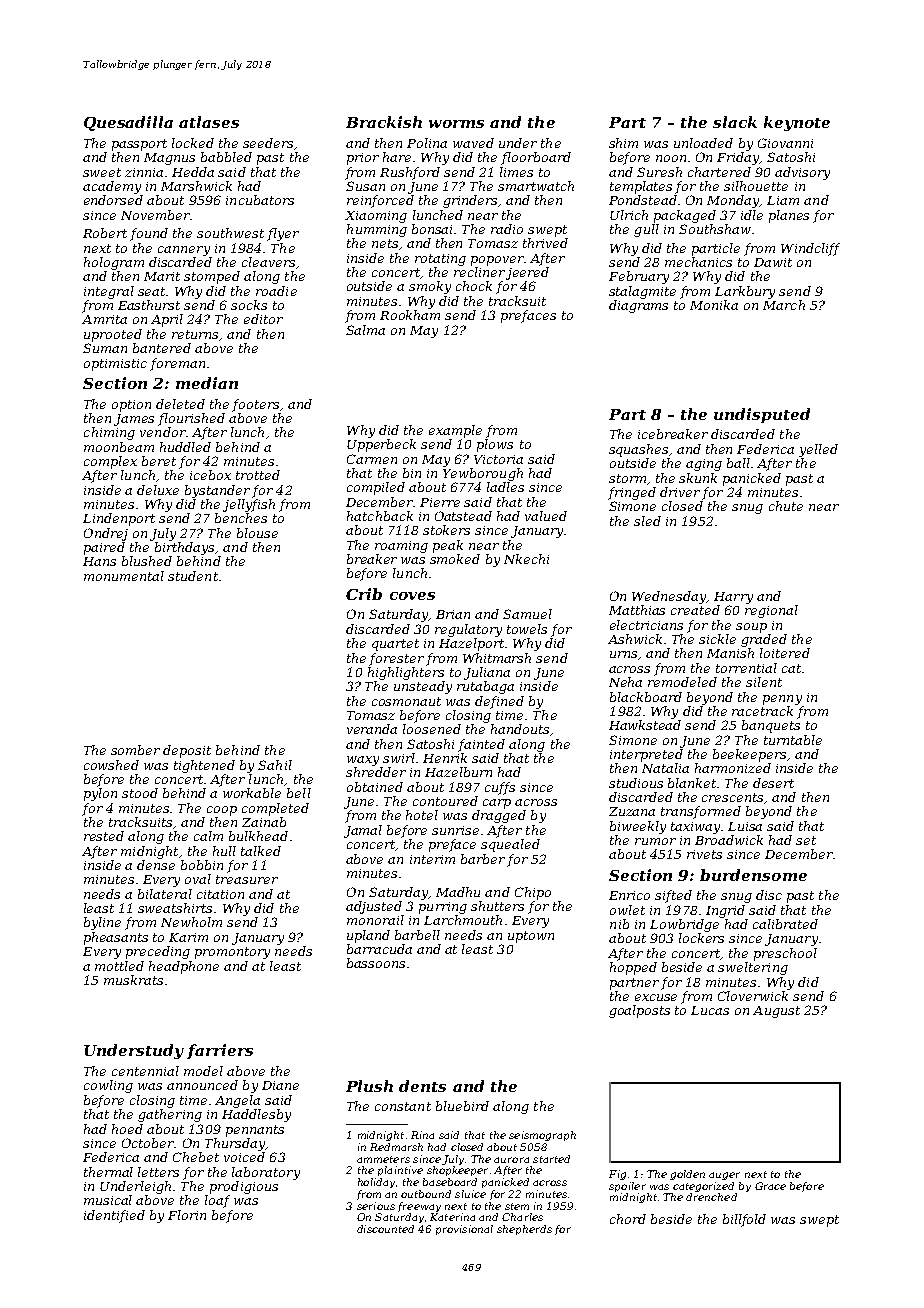 This screenshot has width=924, height=1308. Describe the element at coordinates (187, 1215) in the screenshot. I see `Florin` at that location.
